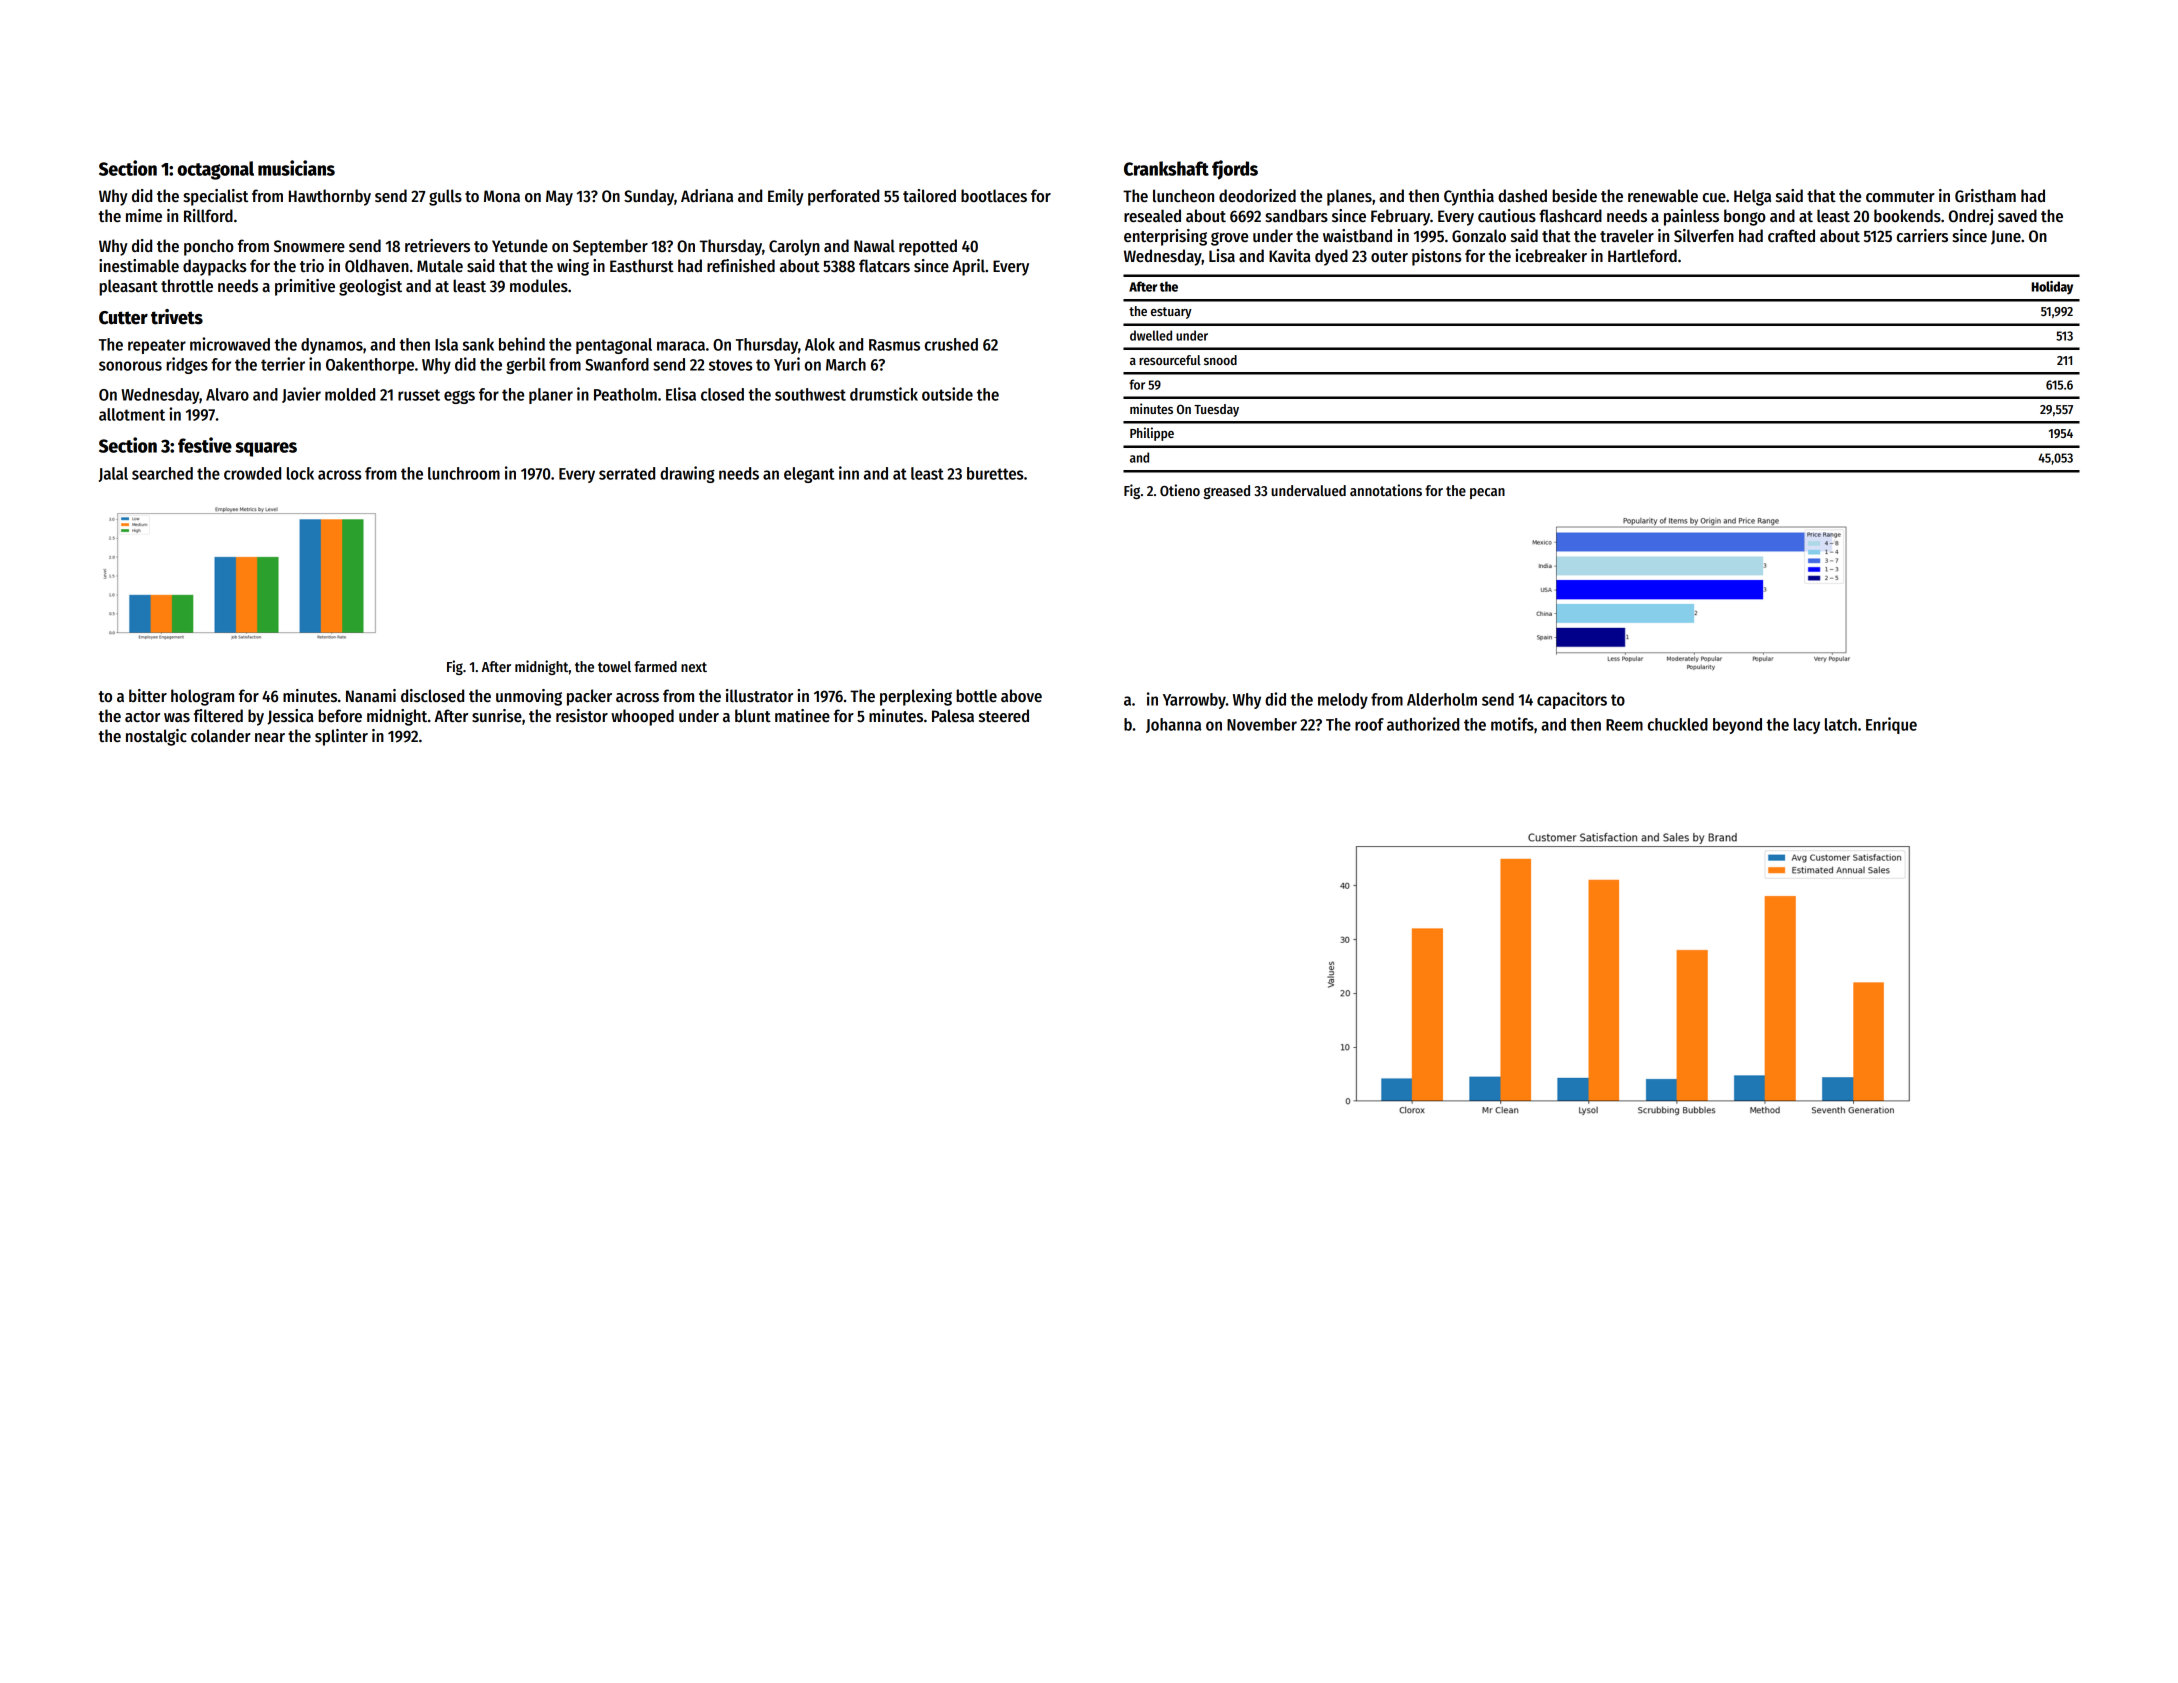 This document has height=1683, width=2178. I want to click on Johanna, so click(1173, 725).
